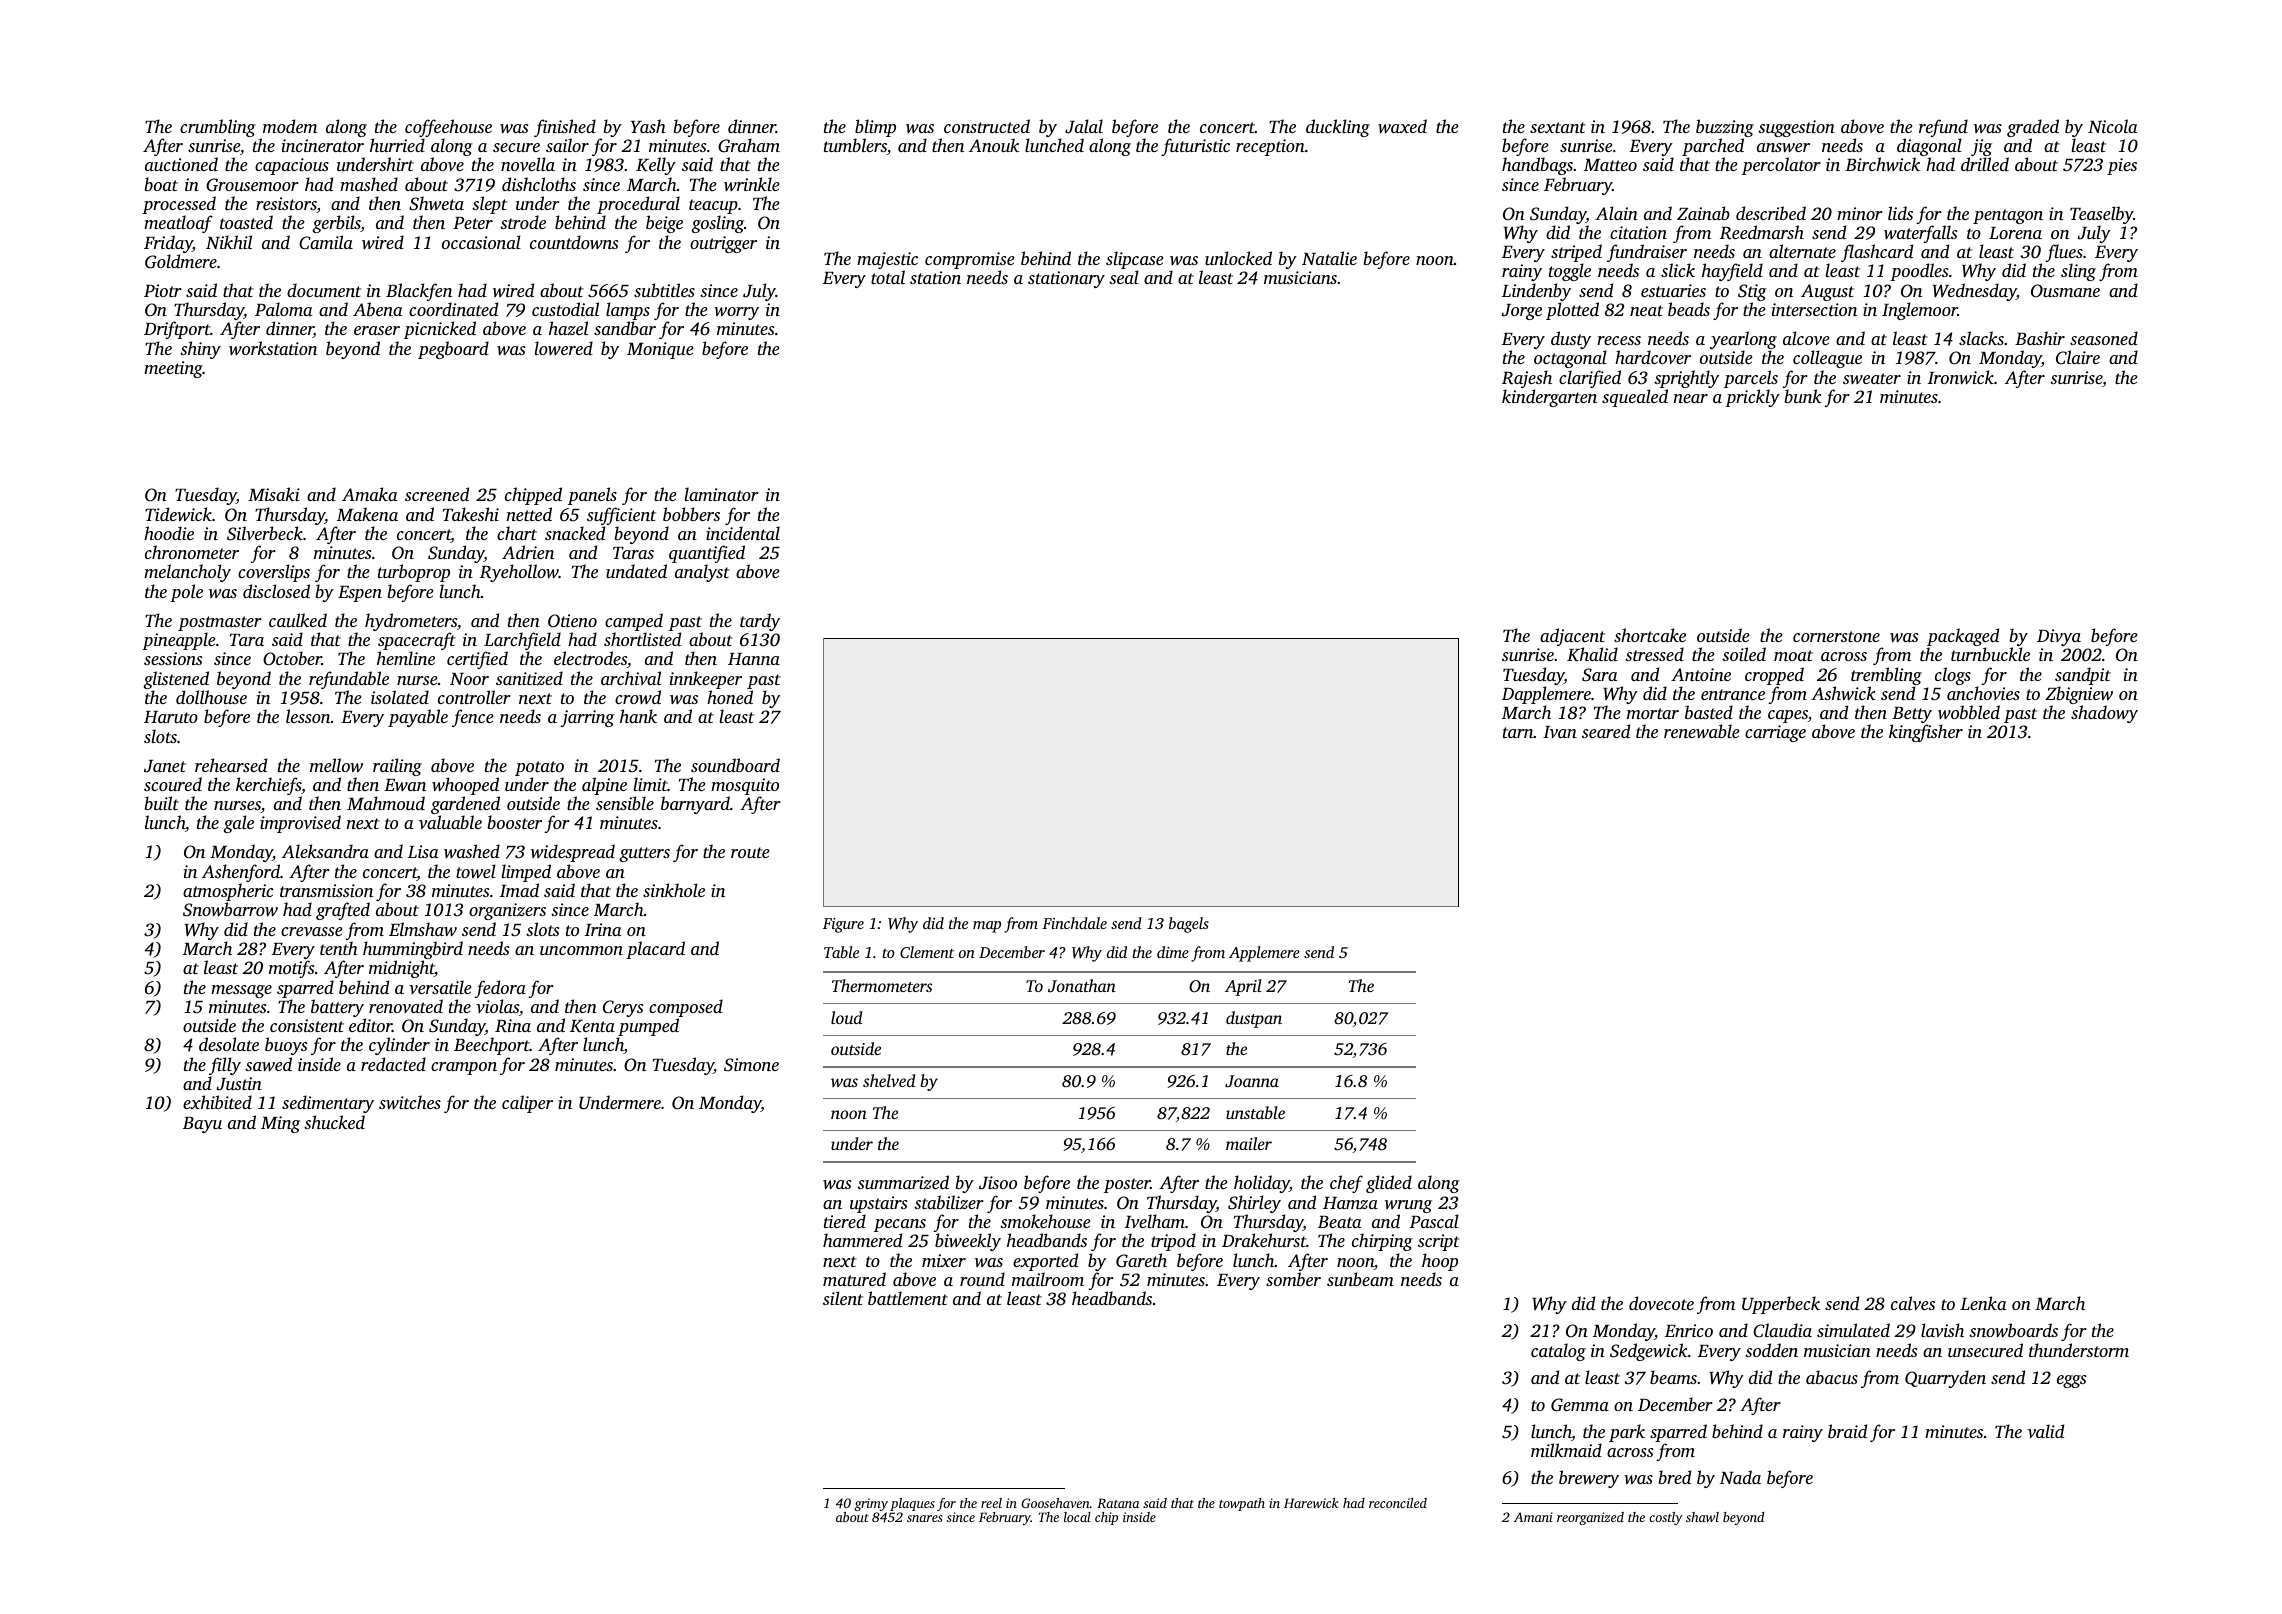  What do you see at coordinates (1311, 1503) in the screenshot?
I see `Harewick` at bounding box center [1311, 1503].
